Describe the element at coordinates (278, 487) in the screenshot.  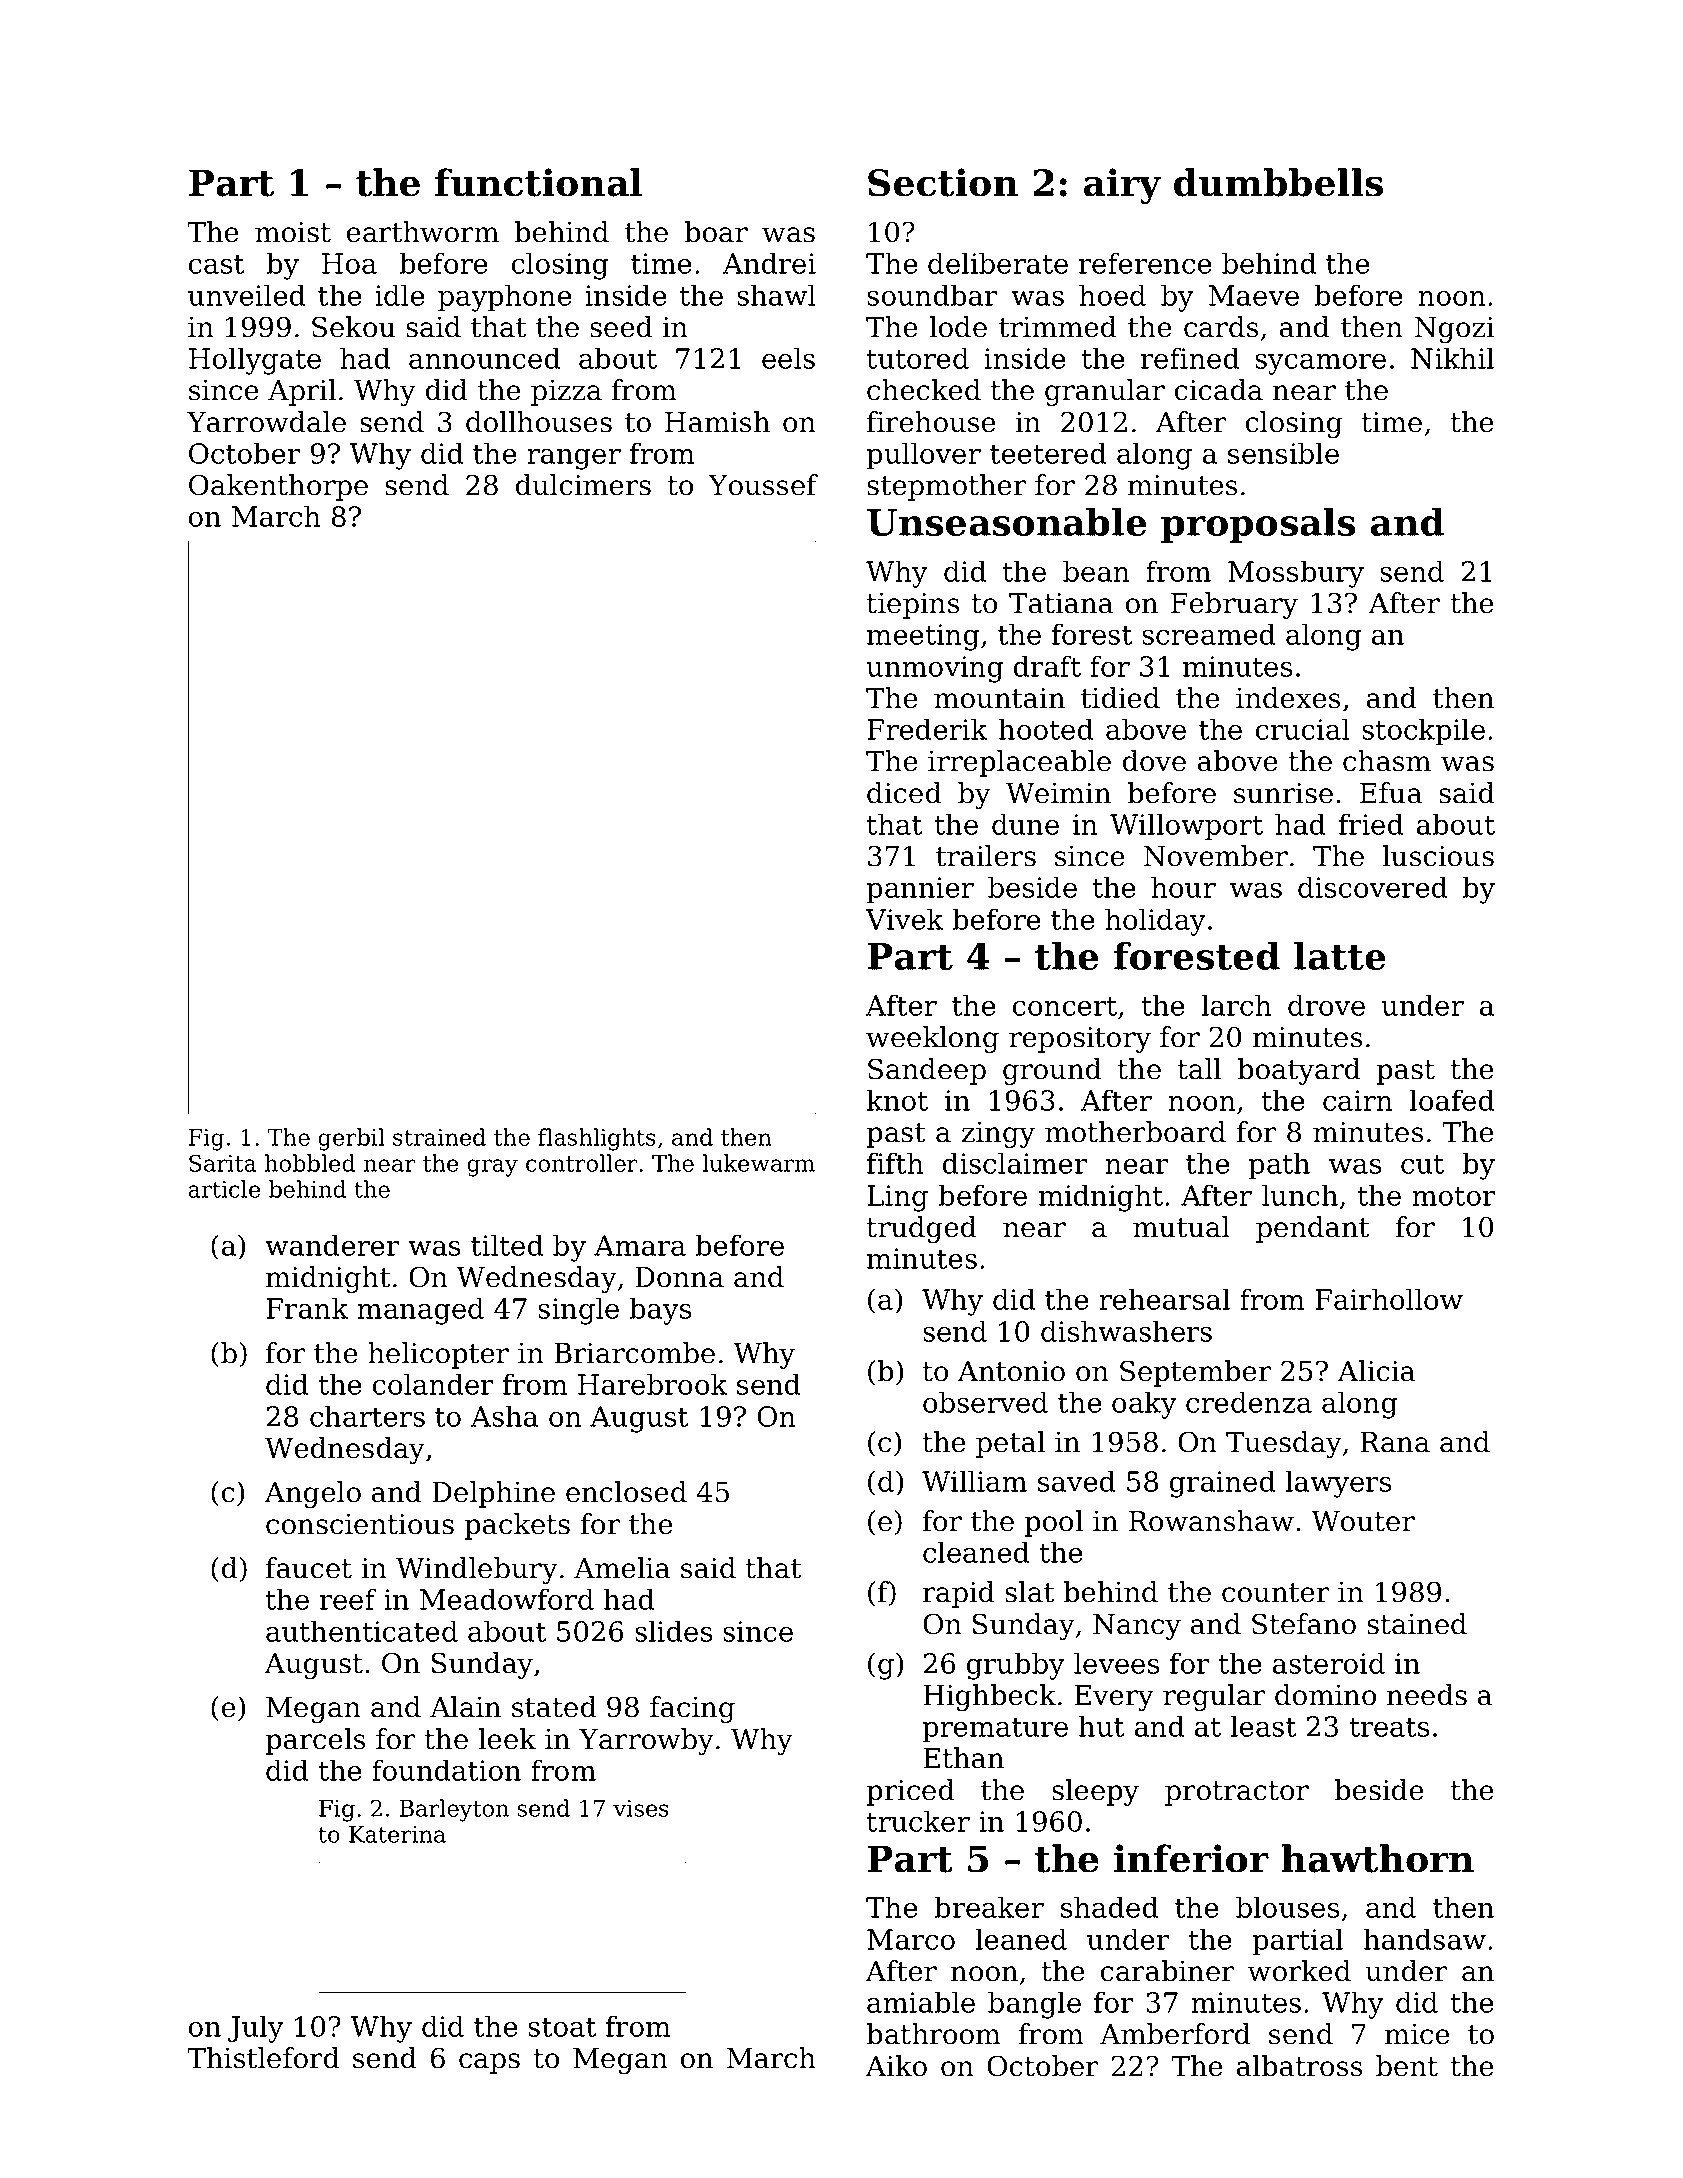
I see `Oakenthorpe` at that location.
